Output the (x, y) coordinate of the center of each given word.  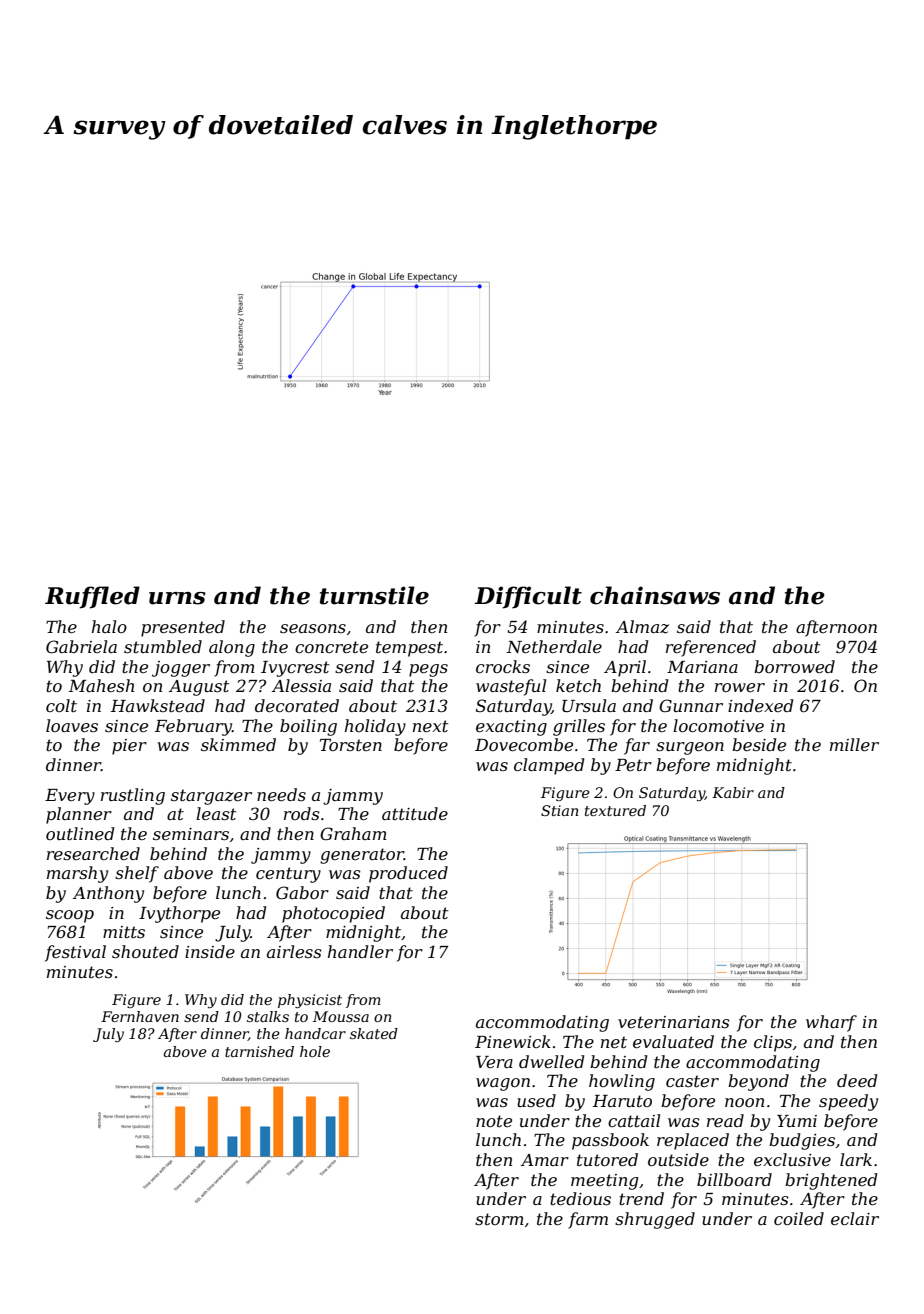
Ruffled (92, 597)
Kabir (733, 792)
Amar (545, 1160)
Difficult (528, 597)
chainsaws (655, 595)
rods (302, 813)
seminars (191, 834)
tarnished (259, 1051)
